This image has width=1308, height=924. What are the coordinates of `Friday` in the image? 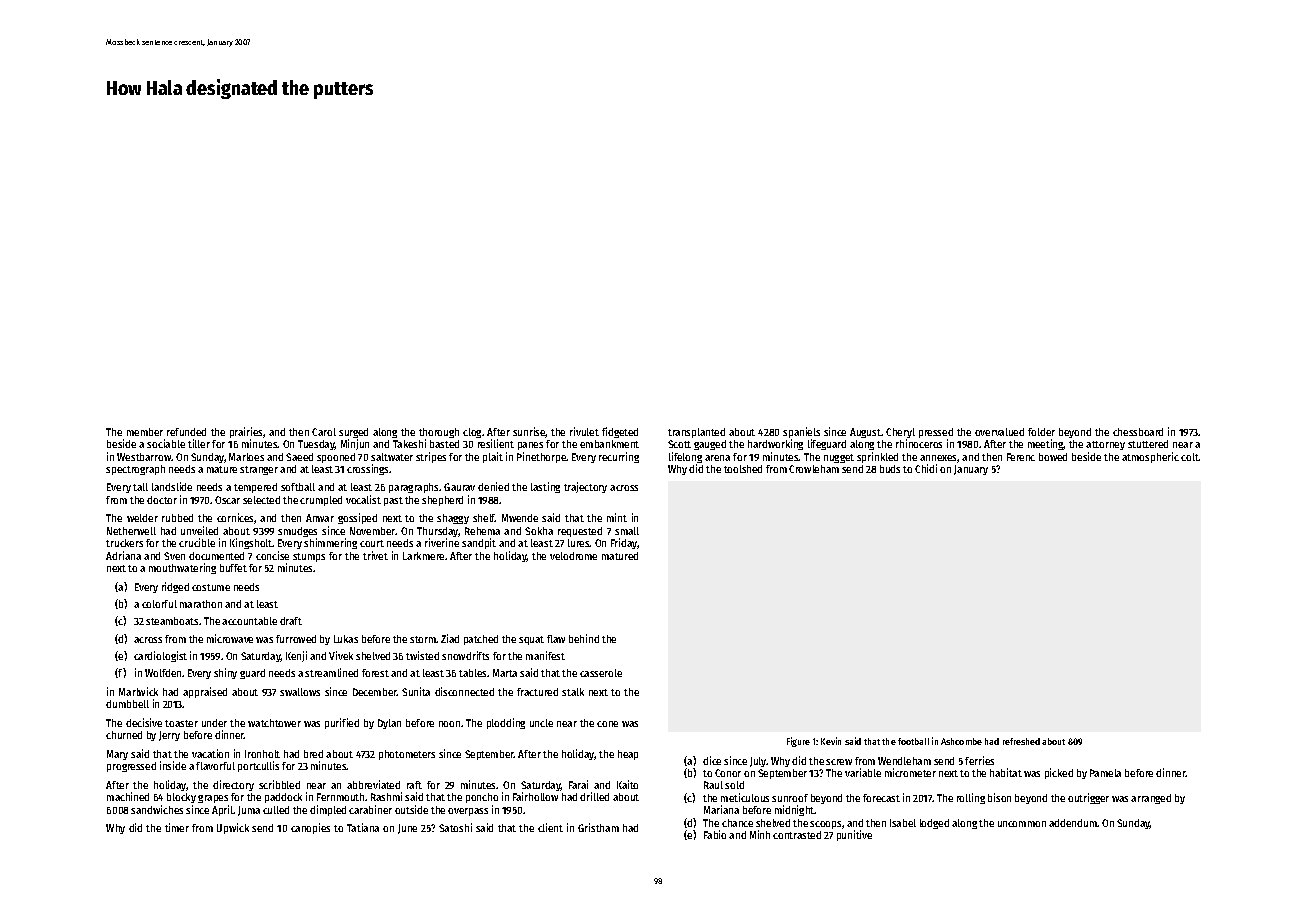 It's located at (624, 543).
